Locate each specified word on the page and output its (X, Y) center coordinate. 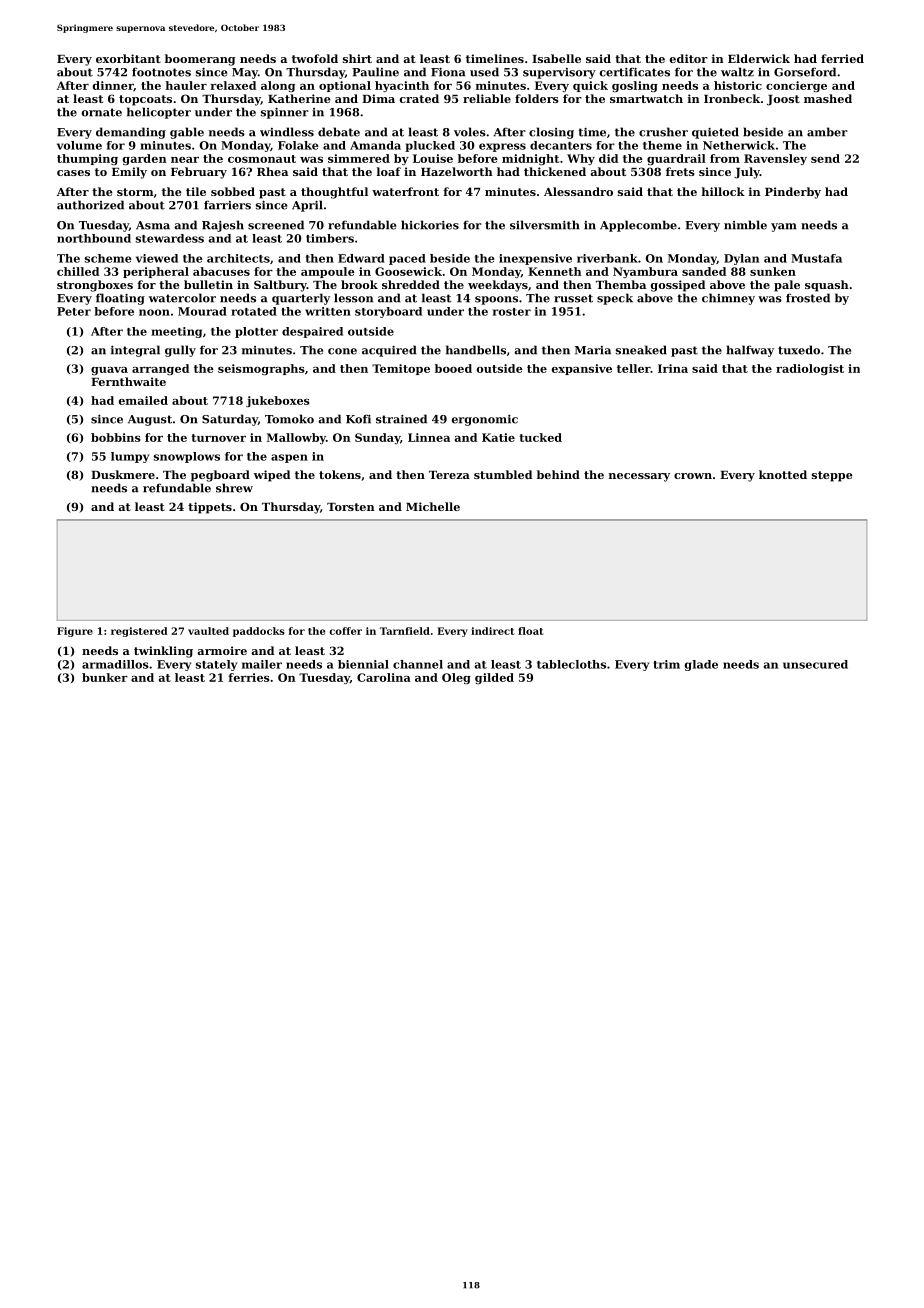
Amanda (375, 145)
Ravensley (775, 159)
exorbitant (128, 58)
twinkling (163, 652)
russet (573, 298)
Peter (74, 311)
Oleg (456, 678)
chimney (728, 299)
